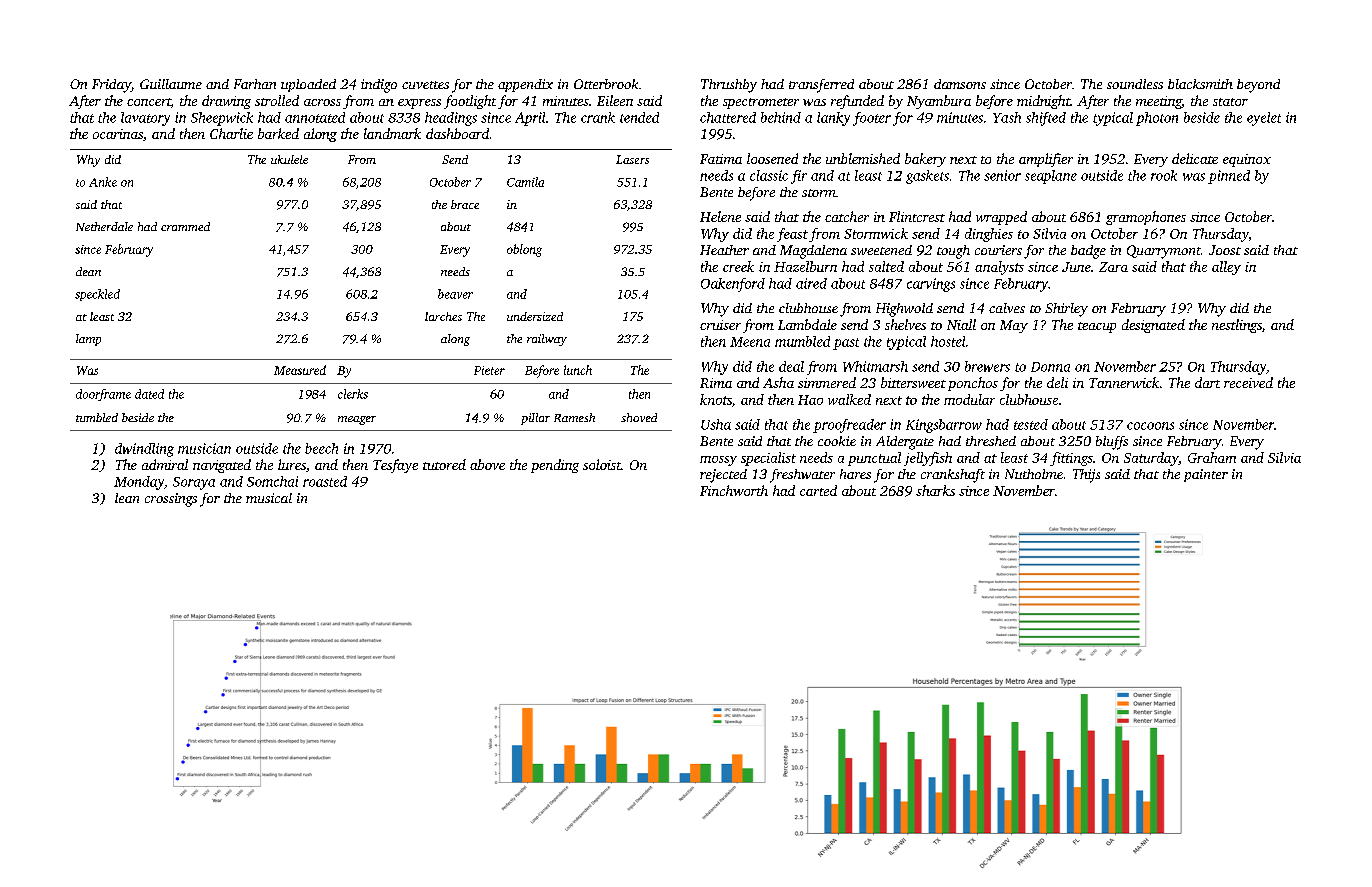 The width and height of the screenshot is (1372, 887). I want to click on musical, so click(269, 498).
